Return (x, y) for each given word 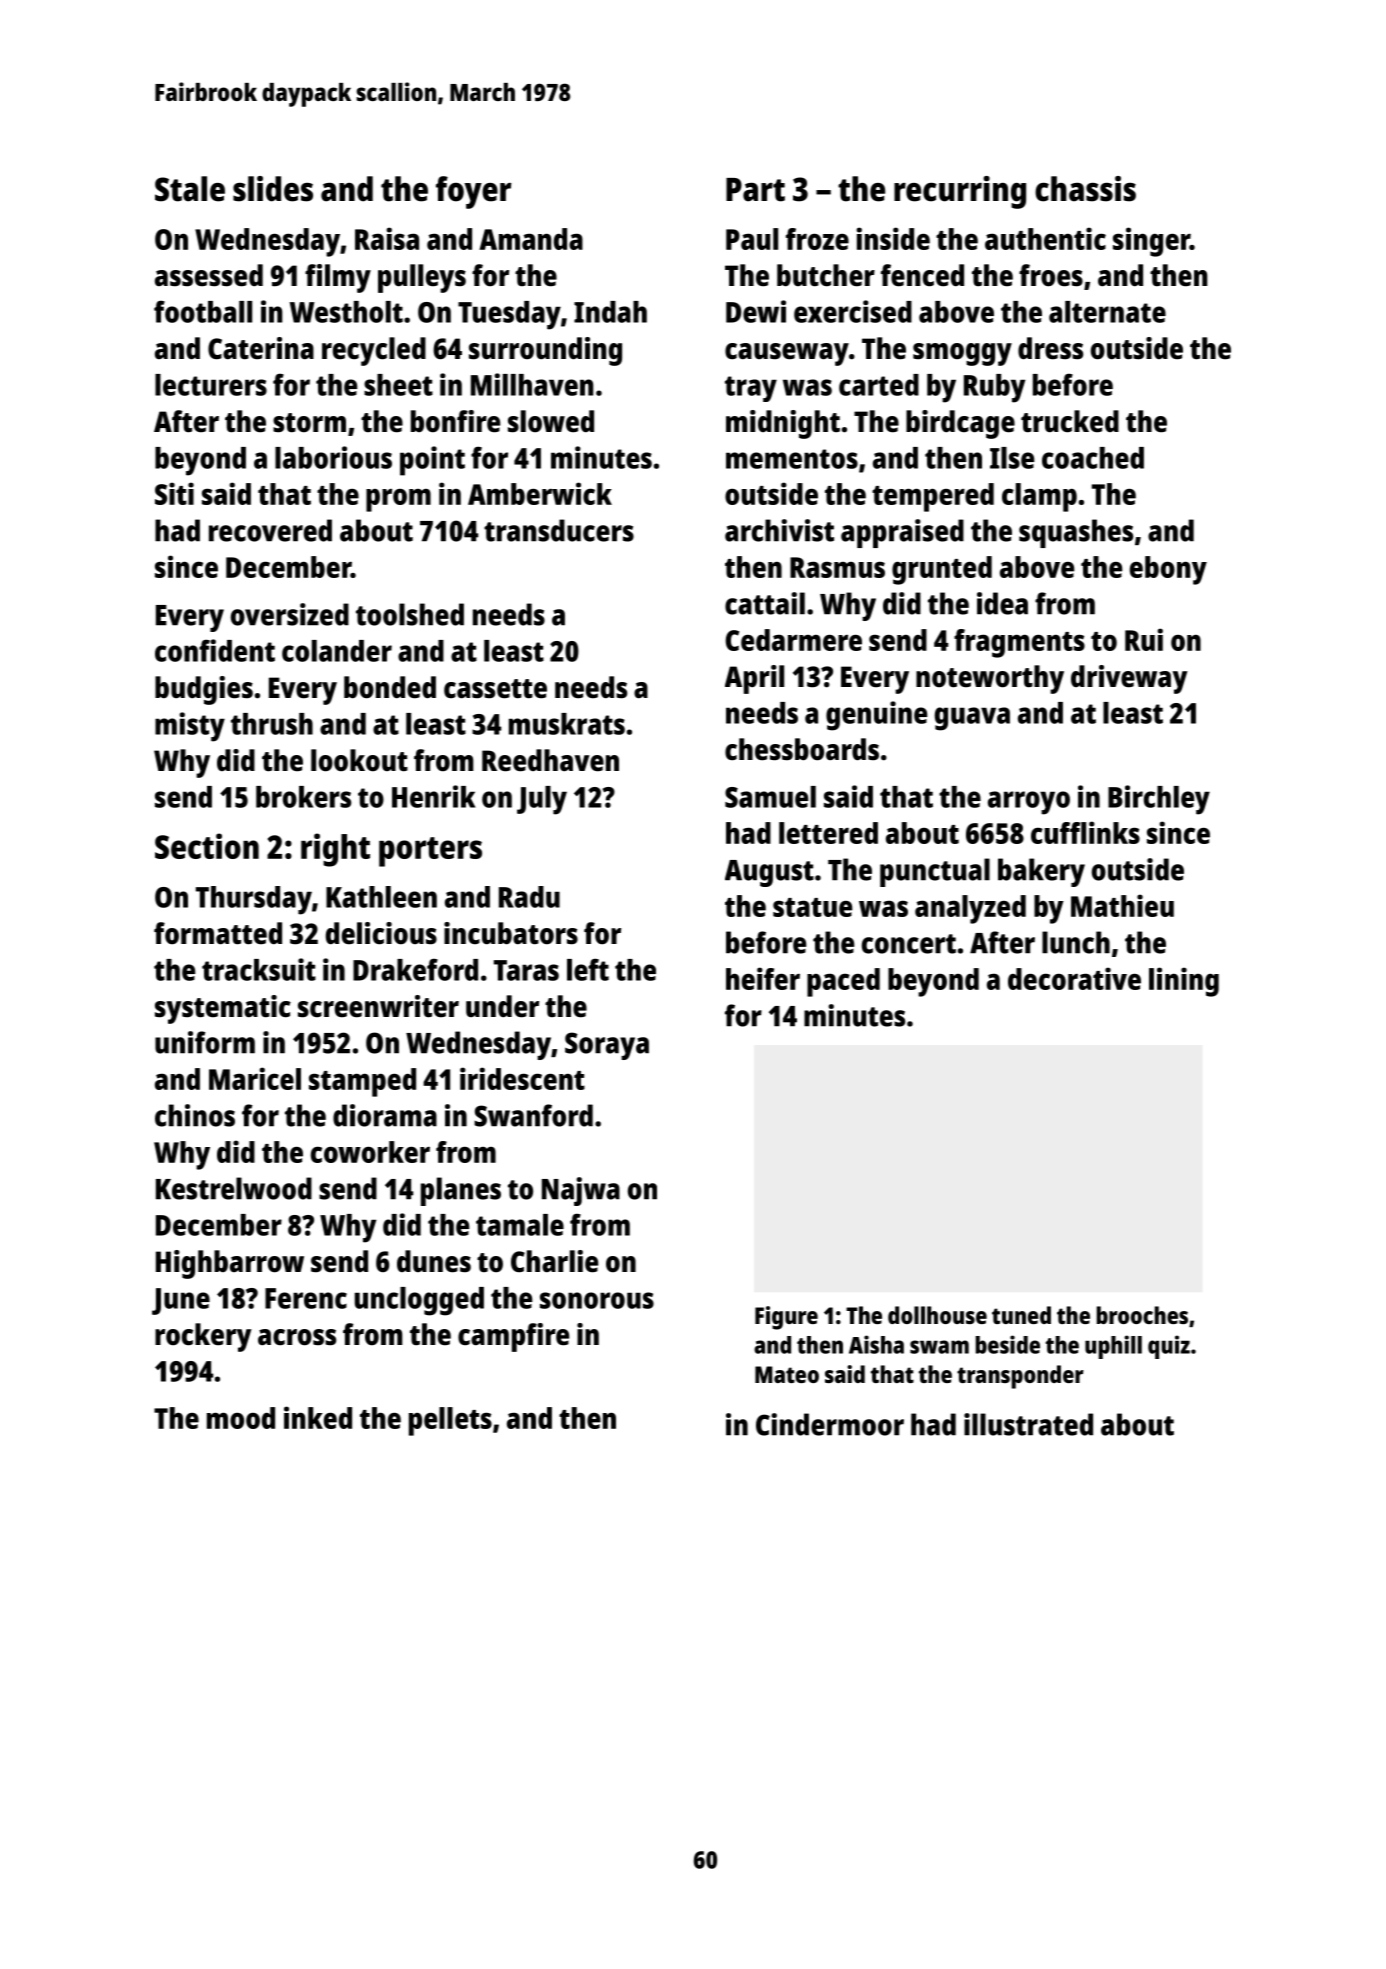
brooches (1142, 1315)
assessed (209, 275)
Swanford (533, 1115)
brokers (303, 797)
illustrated (1028, 1424)
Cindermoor (830, 1424)
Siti (174, 493)
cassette (495, 689)
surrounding (545, 351)
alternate (1107, 312)
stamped (362, 1082)
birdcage (960, 424)
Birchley (1159, 800)
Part (755, 190)
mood (241, 1418)
